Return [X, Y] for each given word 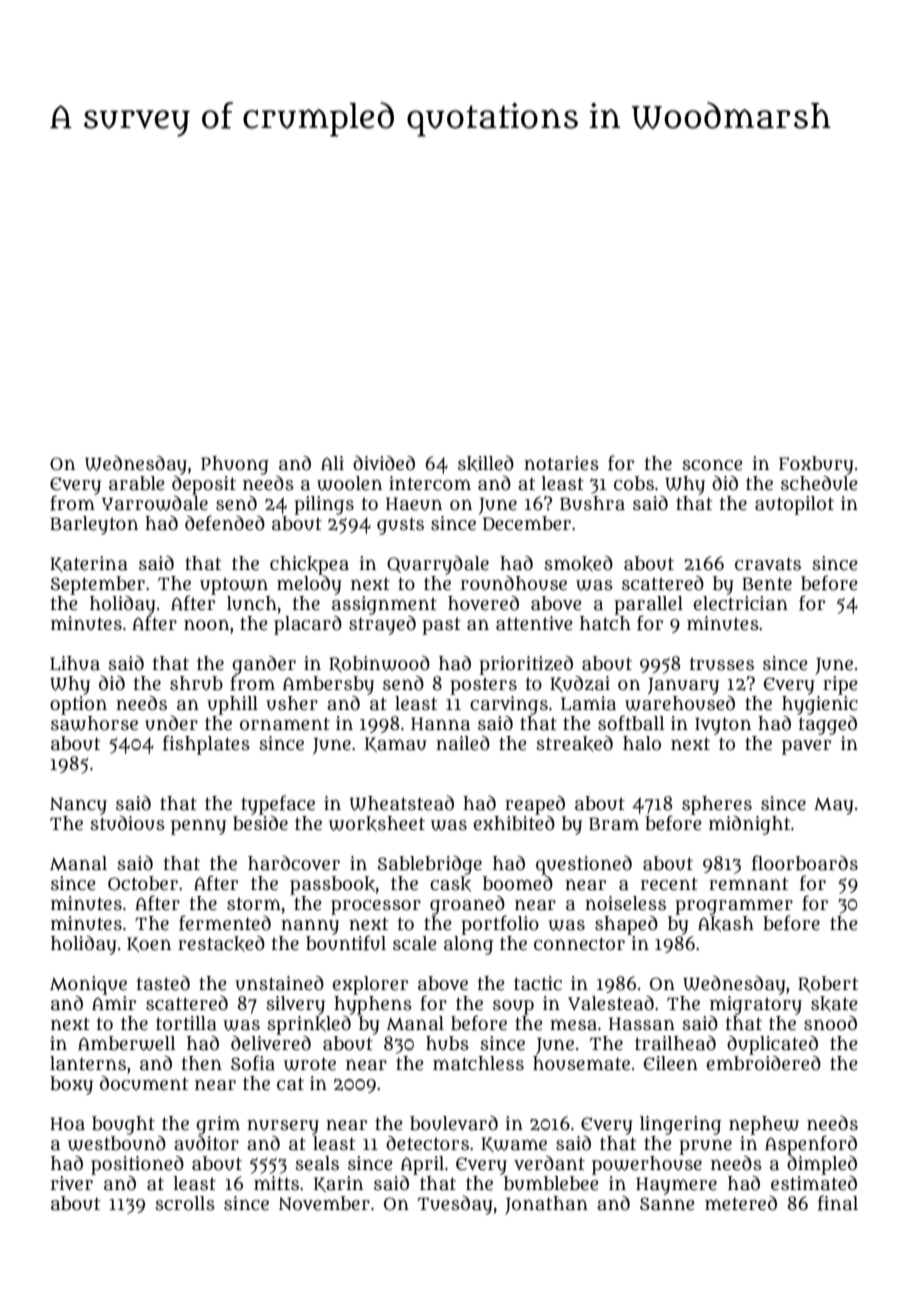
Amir [114, 1003]
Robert [828, 984]
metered [741, 1203]
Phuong [235, 465]
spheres [717, 805]
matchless [478, 1063]
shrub [196, 683]
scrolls [185, 1203]
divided [384, 463]
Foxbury [816, 465]
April [422, 1165]
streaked [574, 744]
